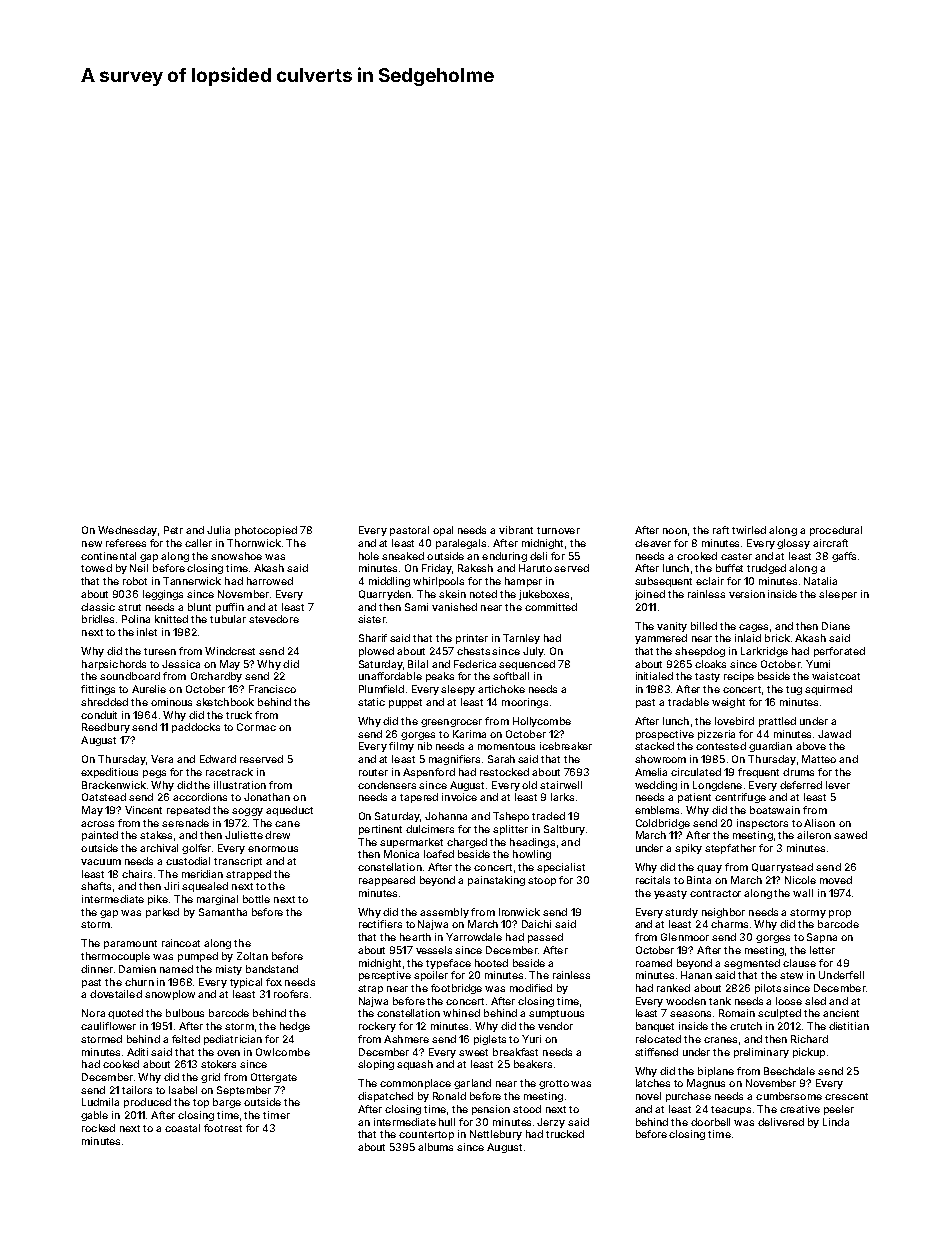  Describe the element at coordinates (98, 1128) in the page. I see `rocked` at that location.
